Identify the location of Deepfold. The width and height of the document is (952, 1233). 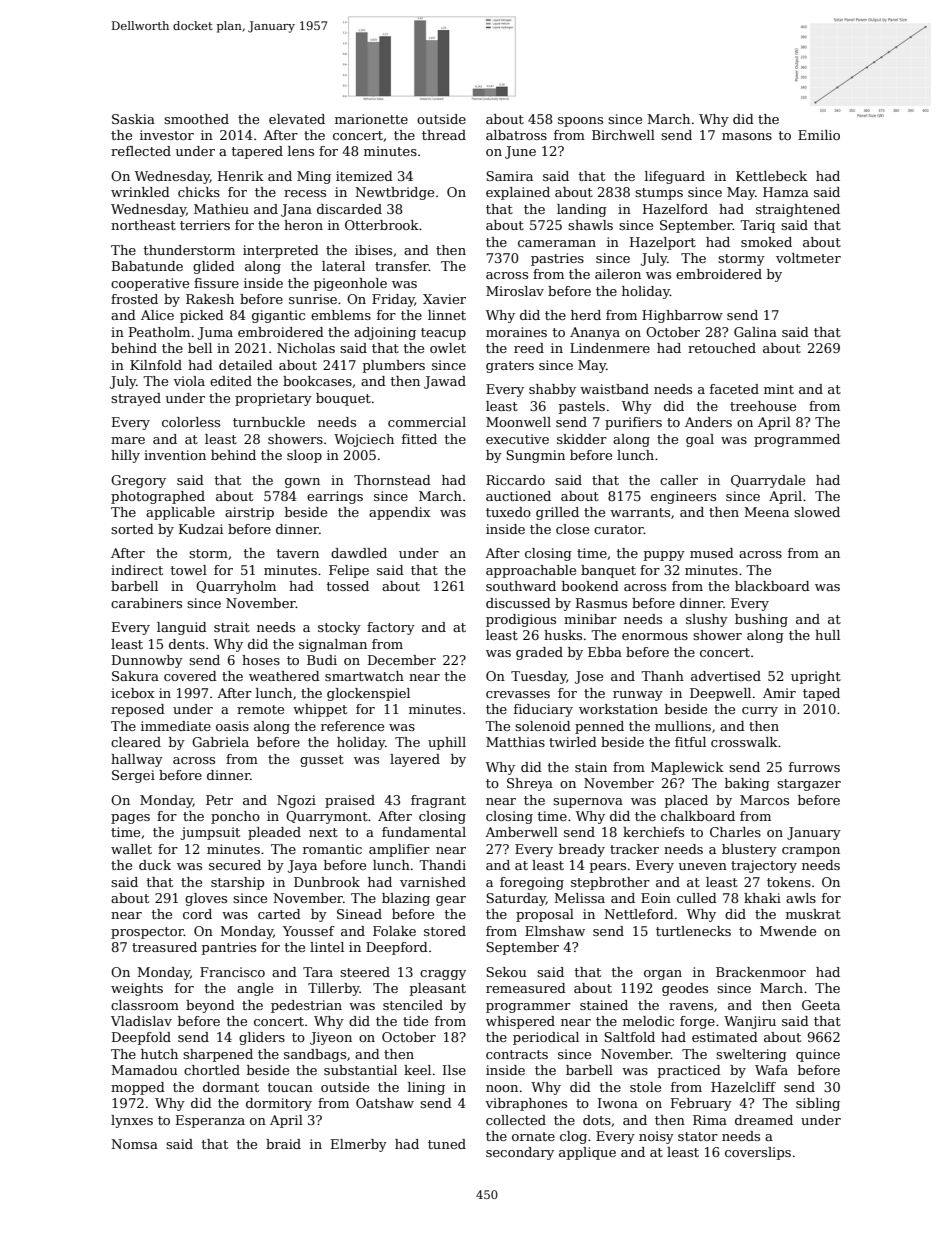
(141, 1038).
